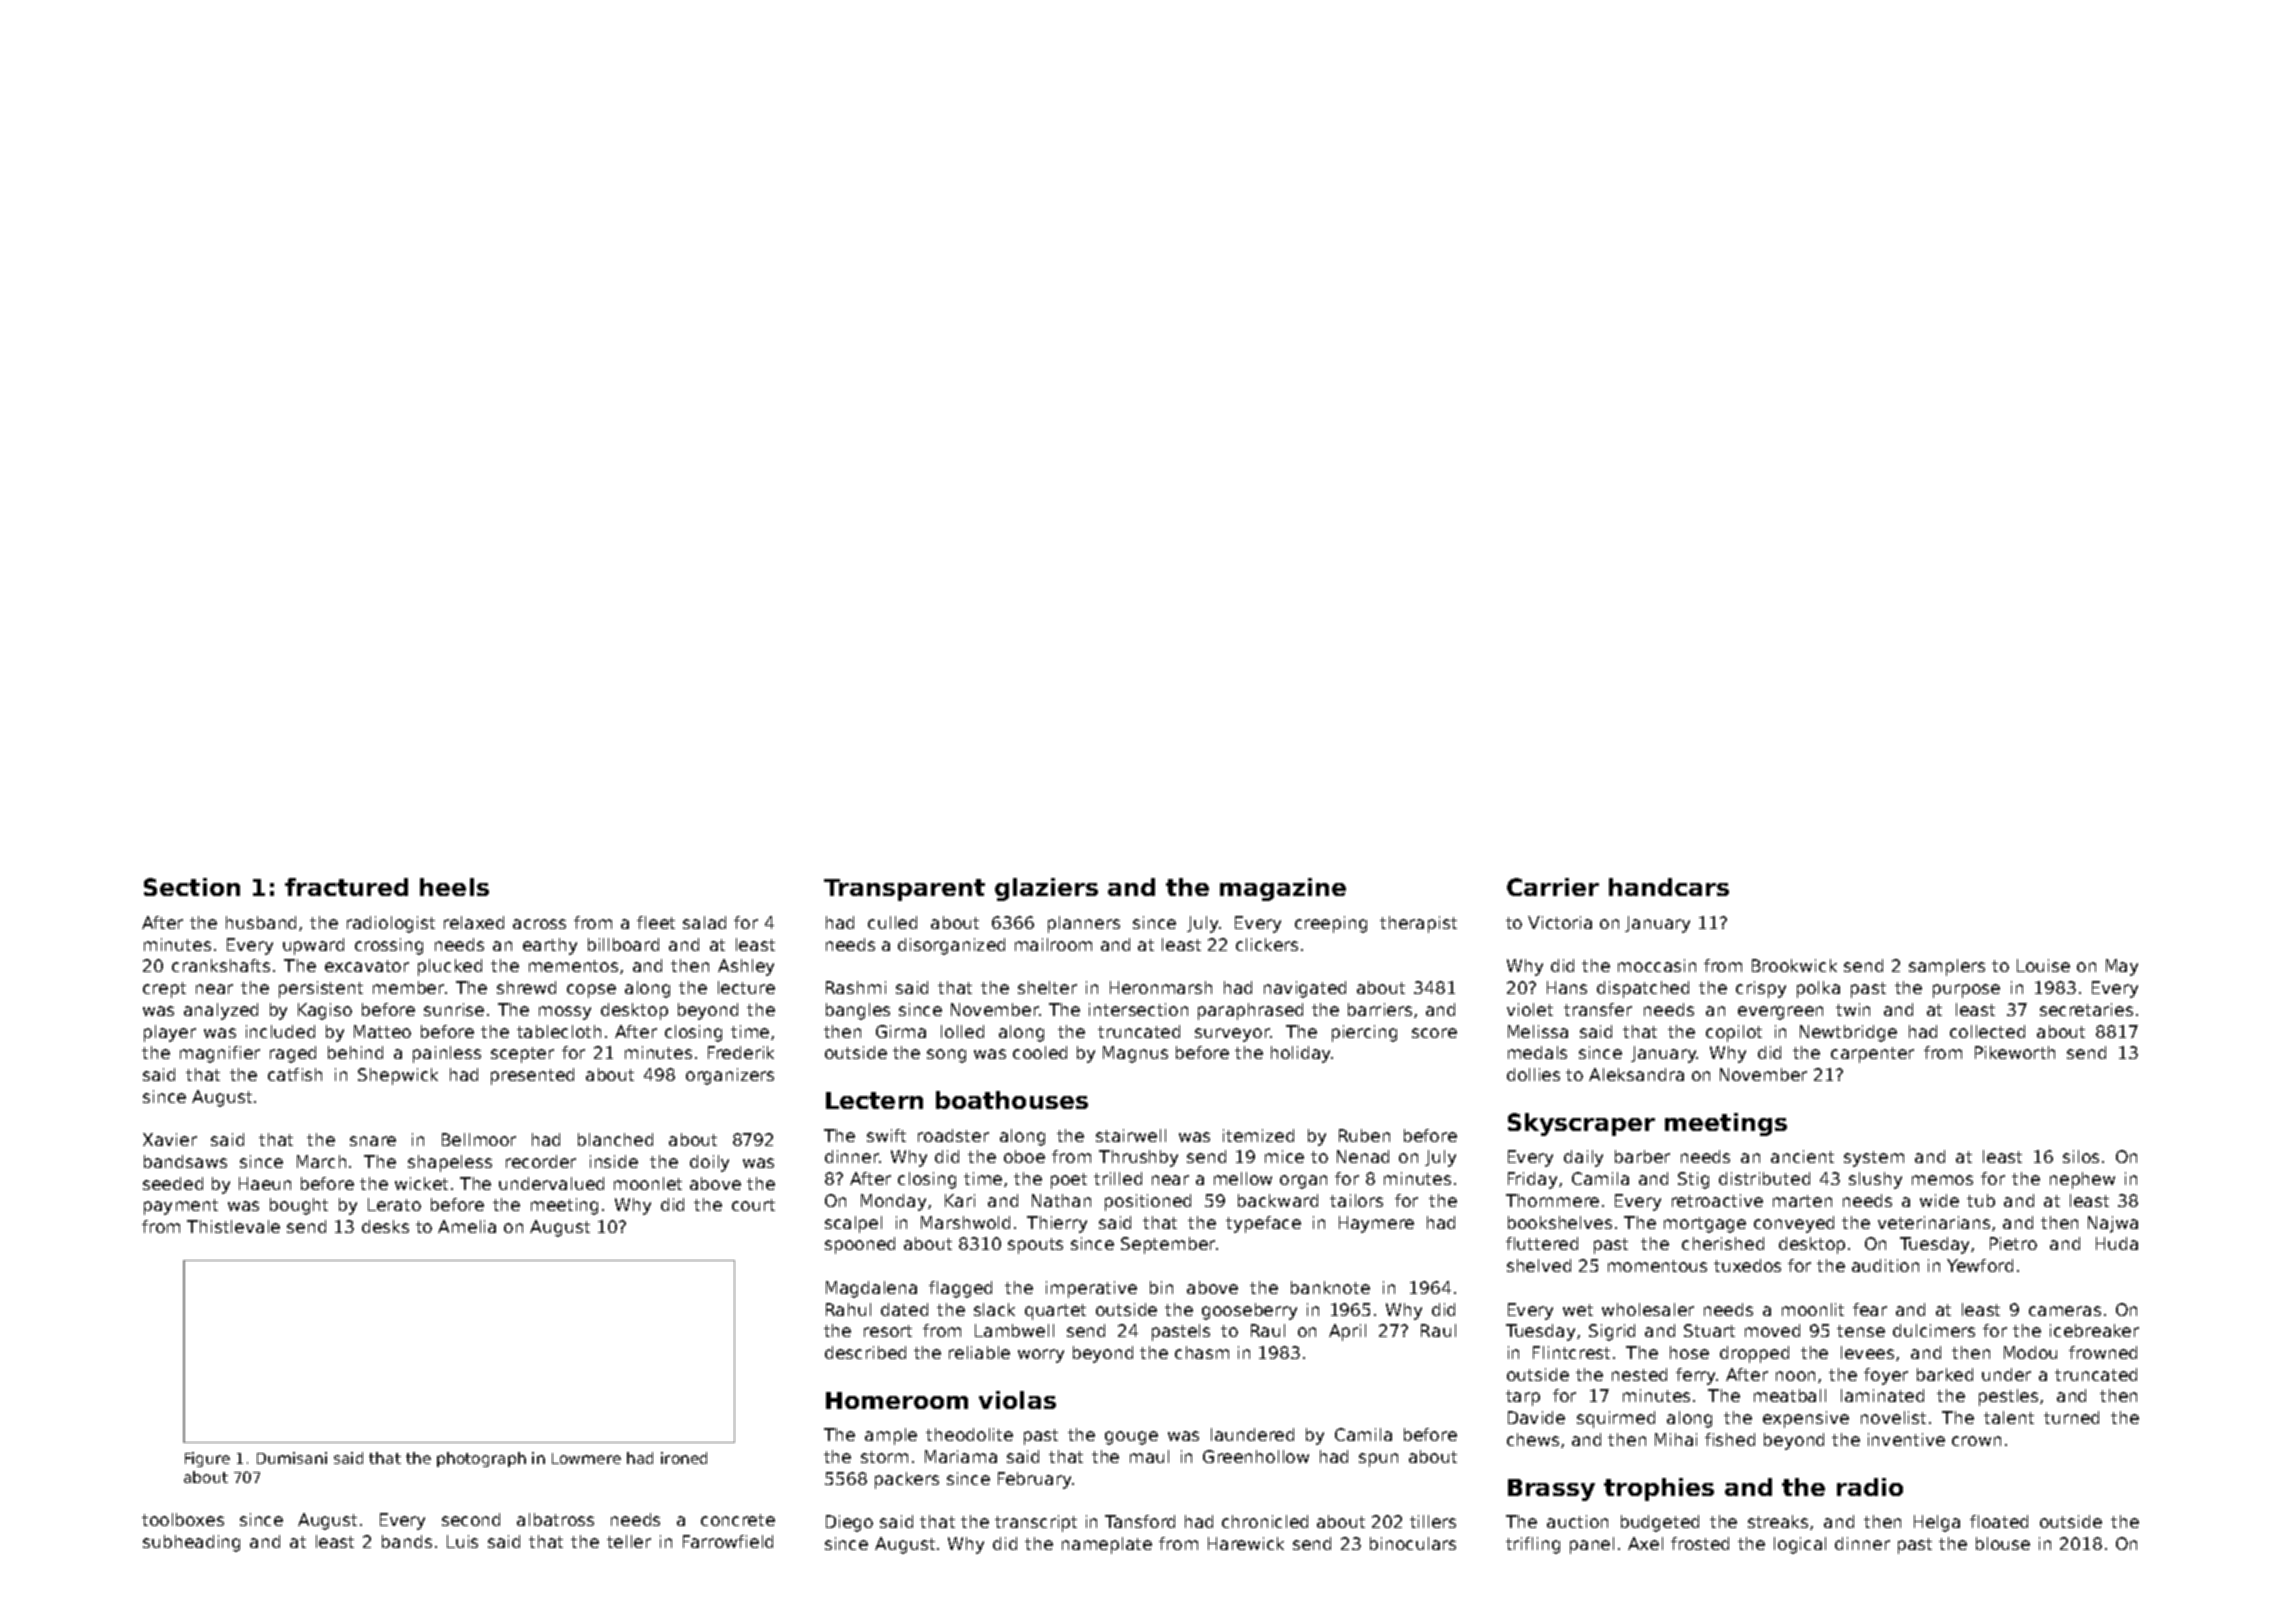 This screenshot has height=1614, width=2282. What do you see at coordinates (220, 1054) in the screenshot?
I see `magnifier` at bounding box center [220, 1054].
